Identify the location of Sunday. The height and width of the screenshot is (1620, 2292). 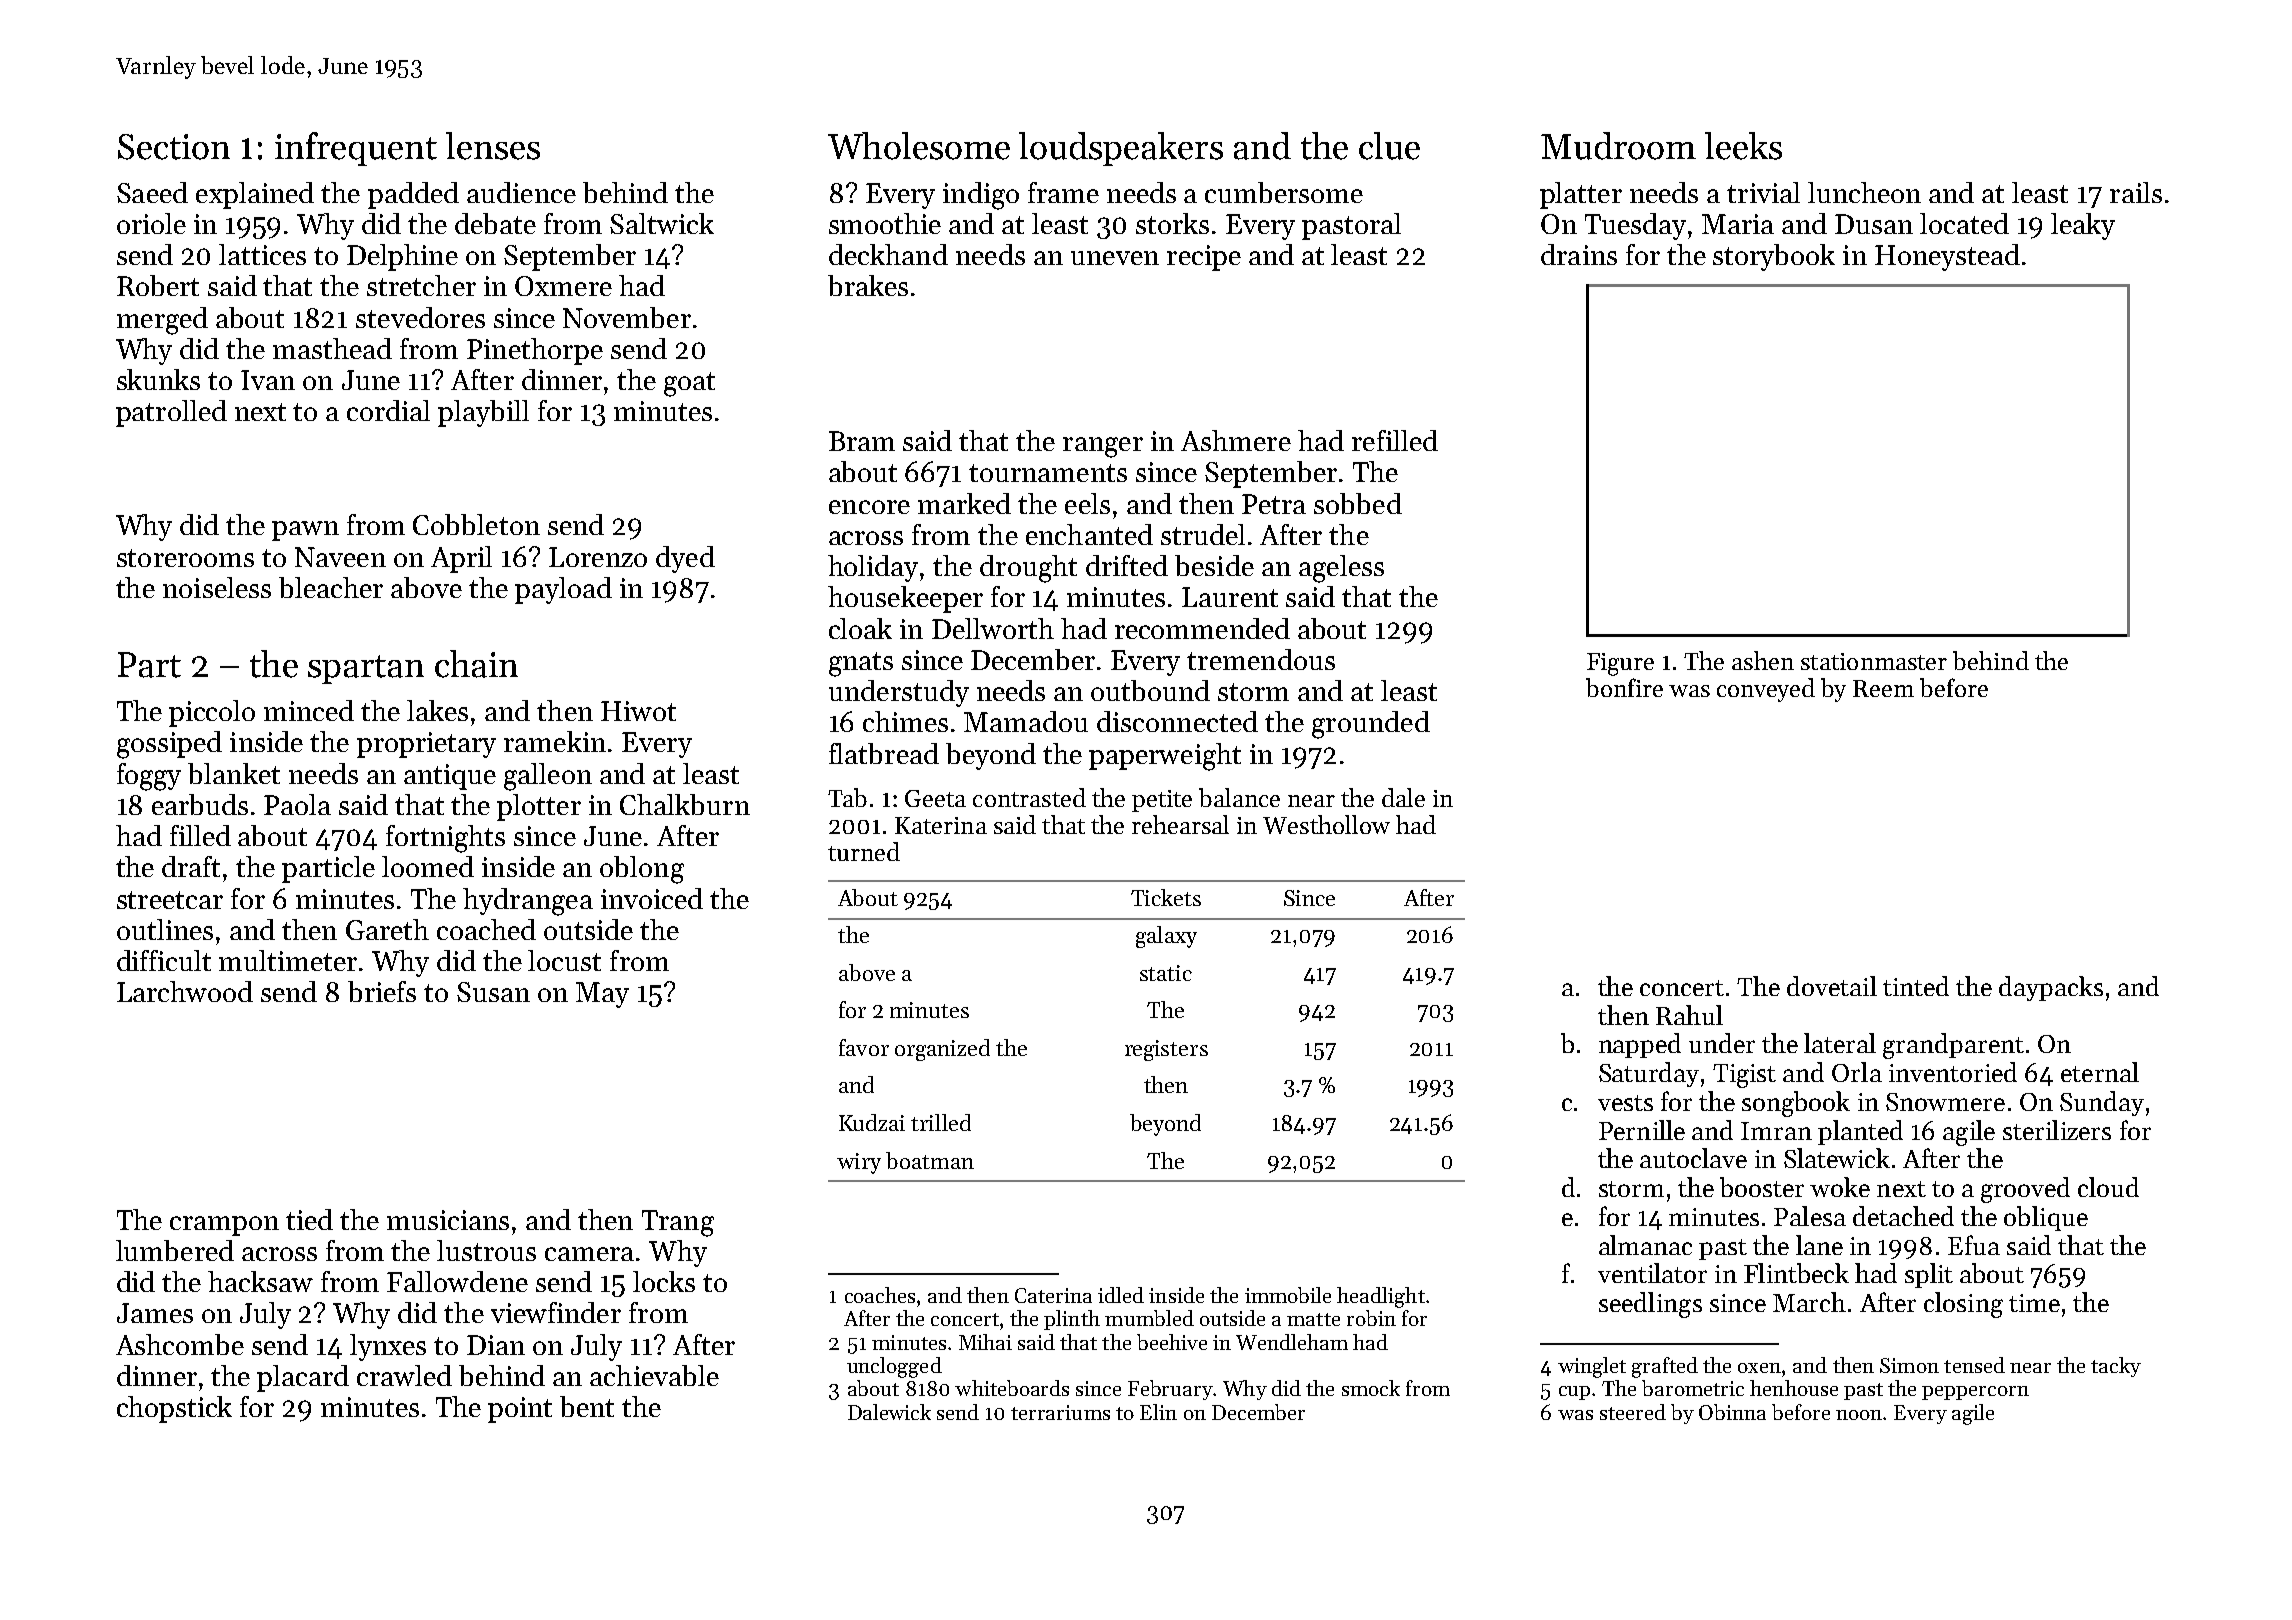
(2102, 1103).
